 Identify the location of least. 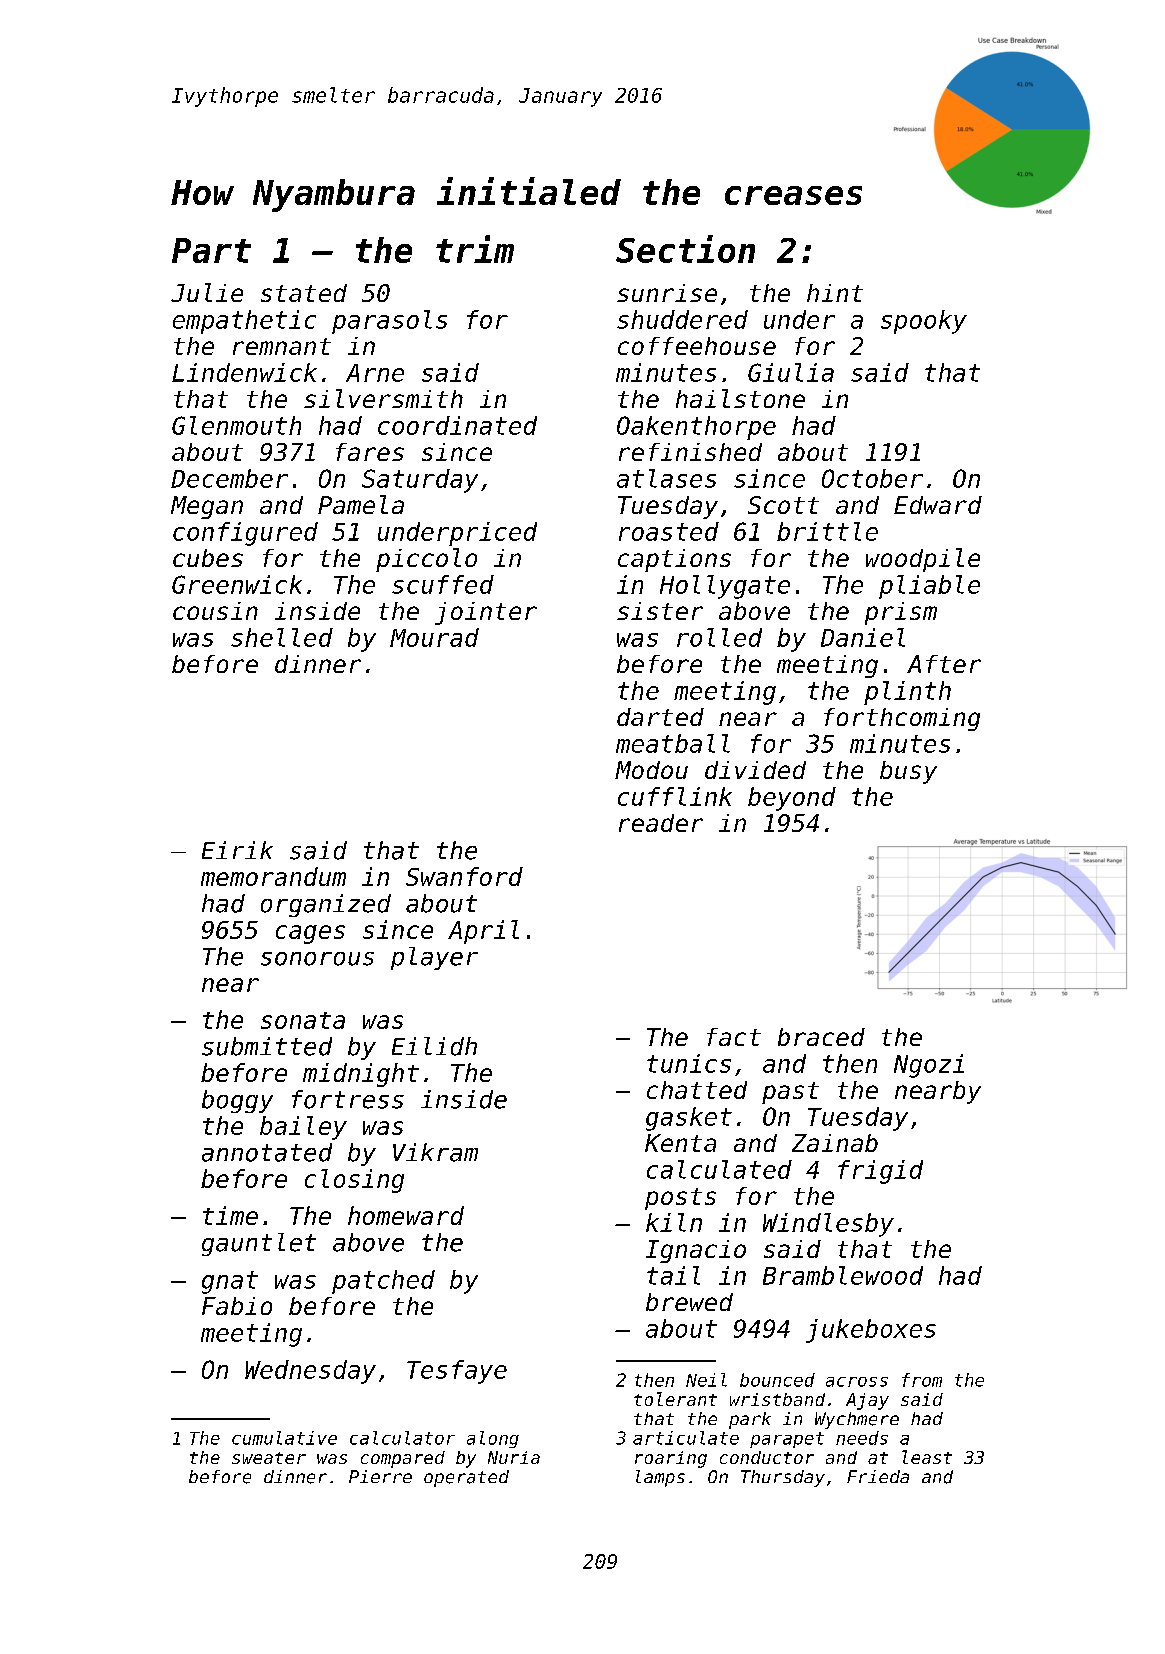
(927, 1457).
